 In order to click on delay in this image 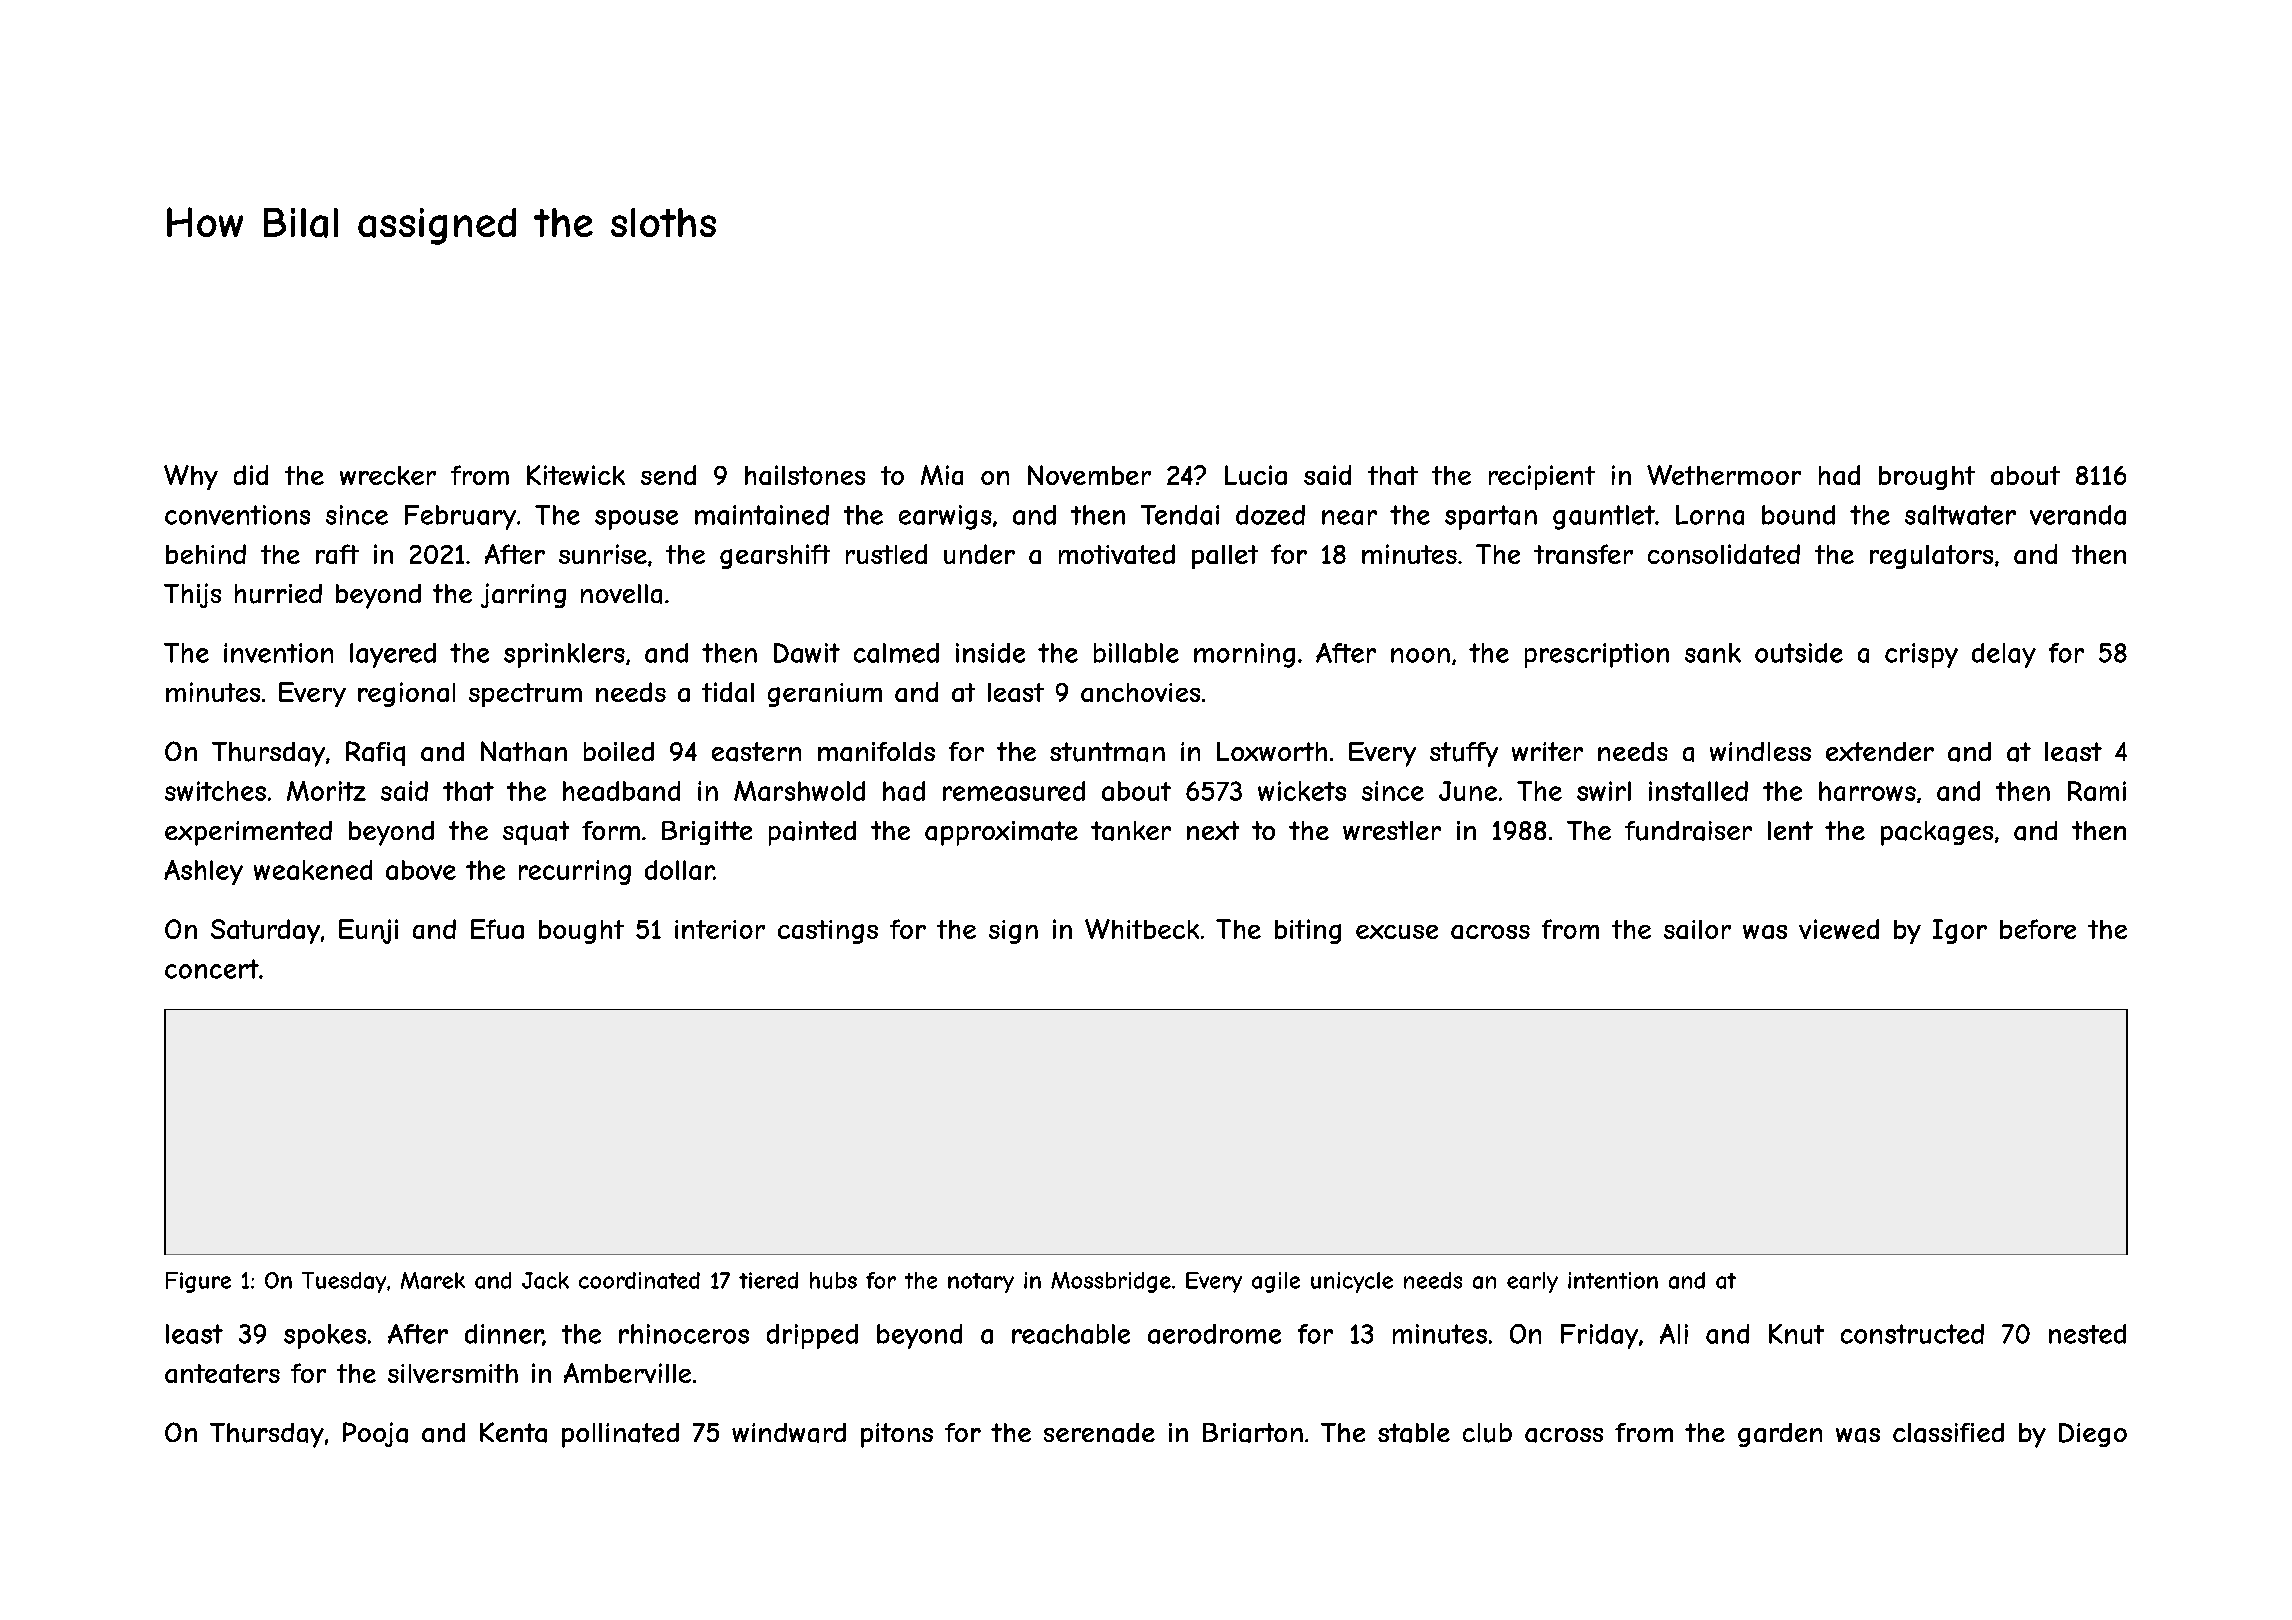, I will do `click(2004, 655)`.
